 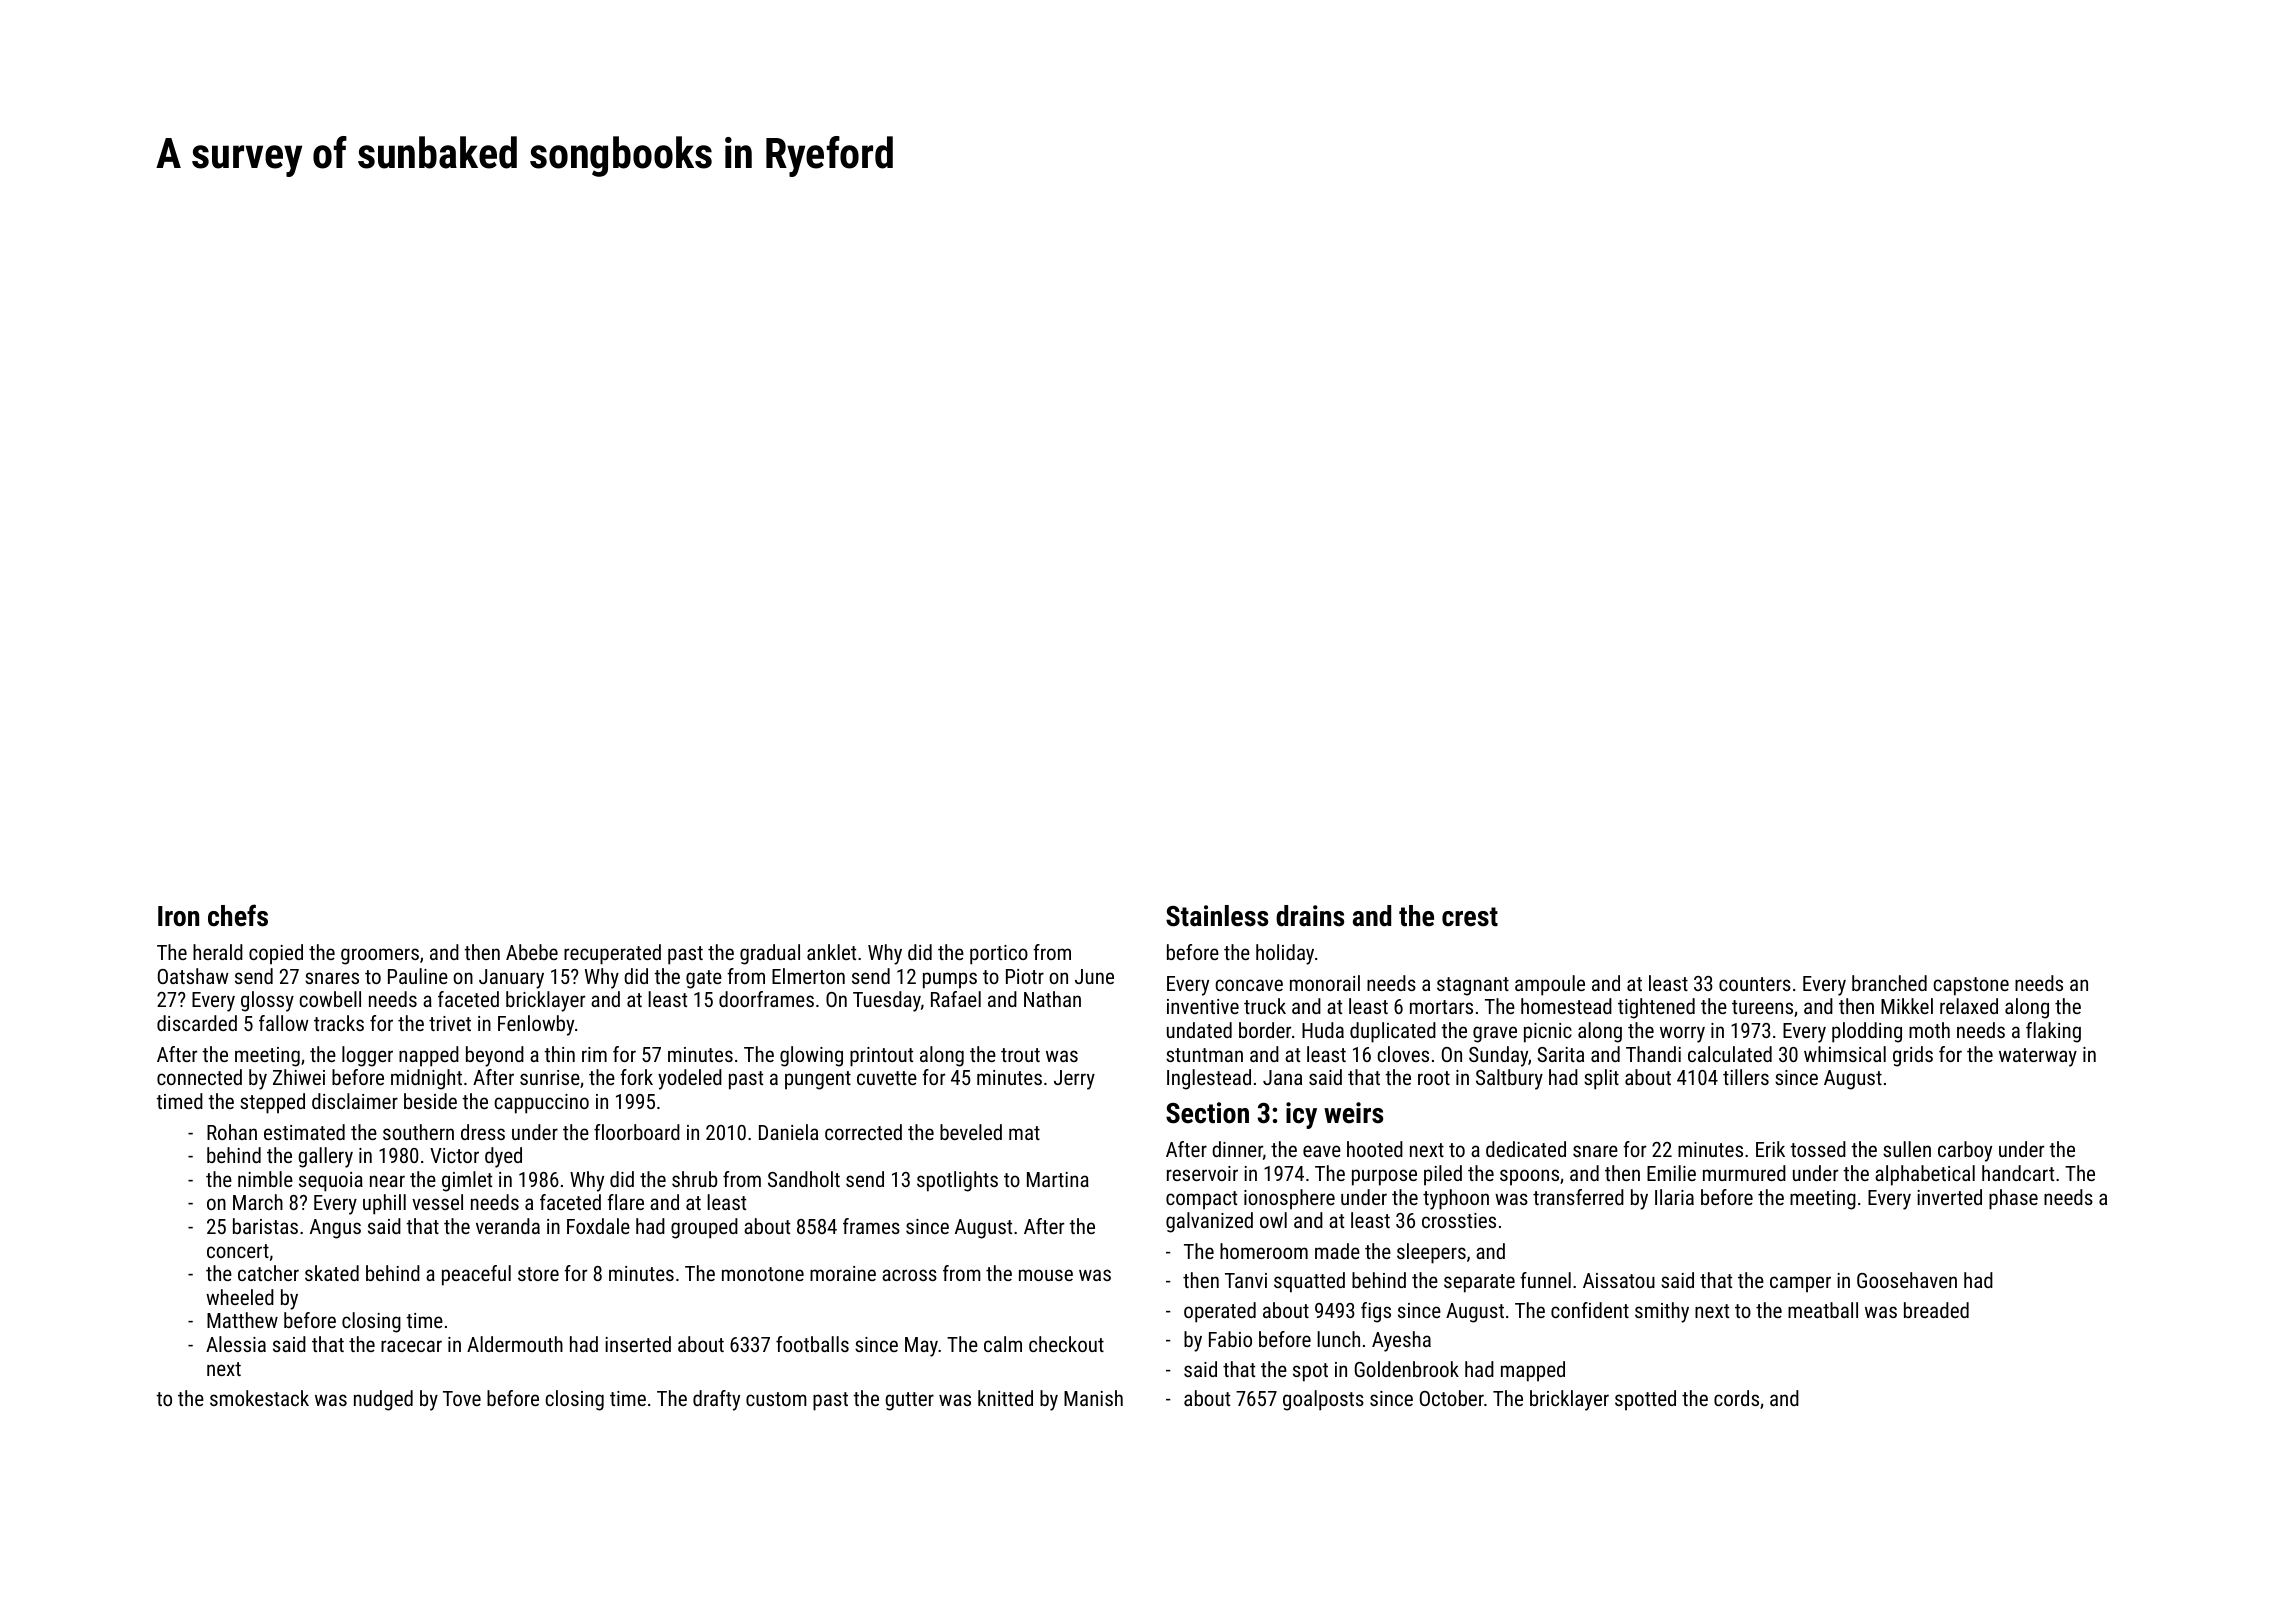 What do you see at coordinates (1965, 1151) in the screenshot?
I see `carboy` at bounding box center [1965, 1151].
